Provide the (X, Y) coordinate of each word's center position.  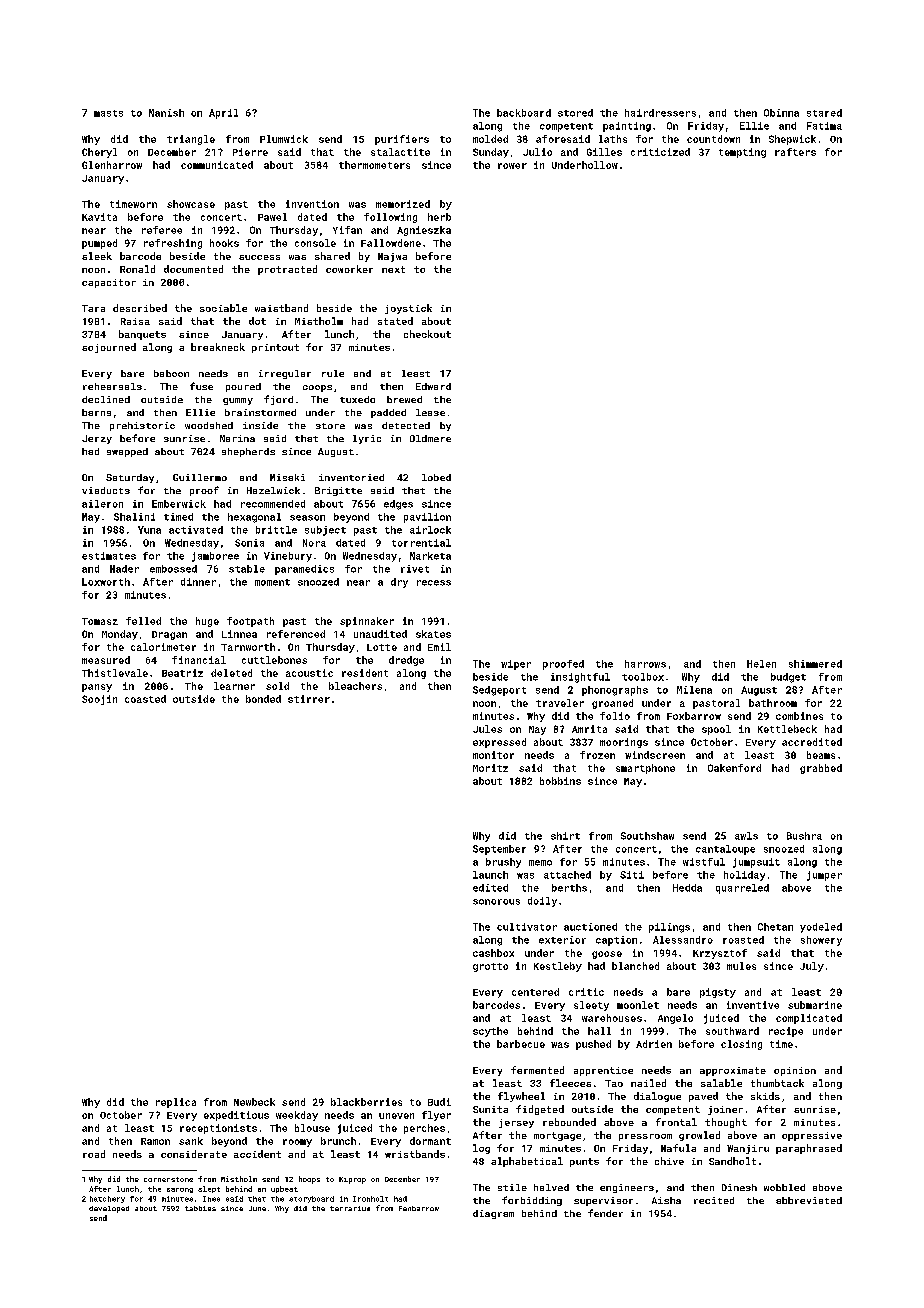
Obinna (781, 113)
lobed (436, 477)
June (257, 1208)
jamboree (215, 557)
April (223, 114)
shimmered (815, 664)
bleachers (355, 686)
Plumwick (284, 139)
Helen (761, 664)
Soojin (99, 700)
